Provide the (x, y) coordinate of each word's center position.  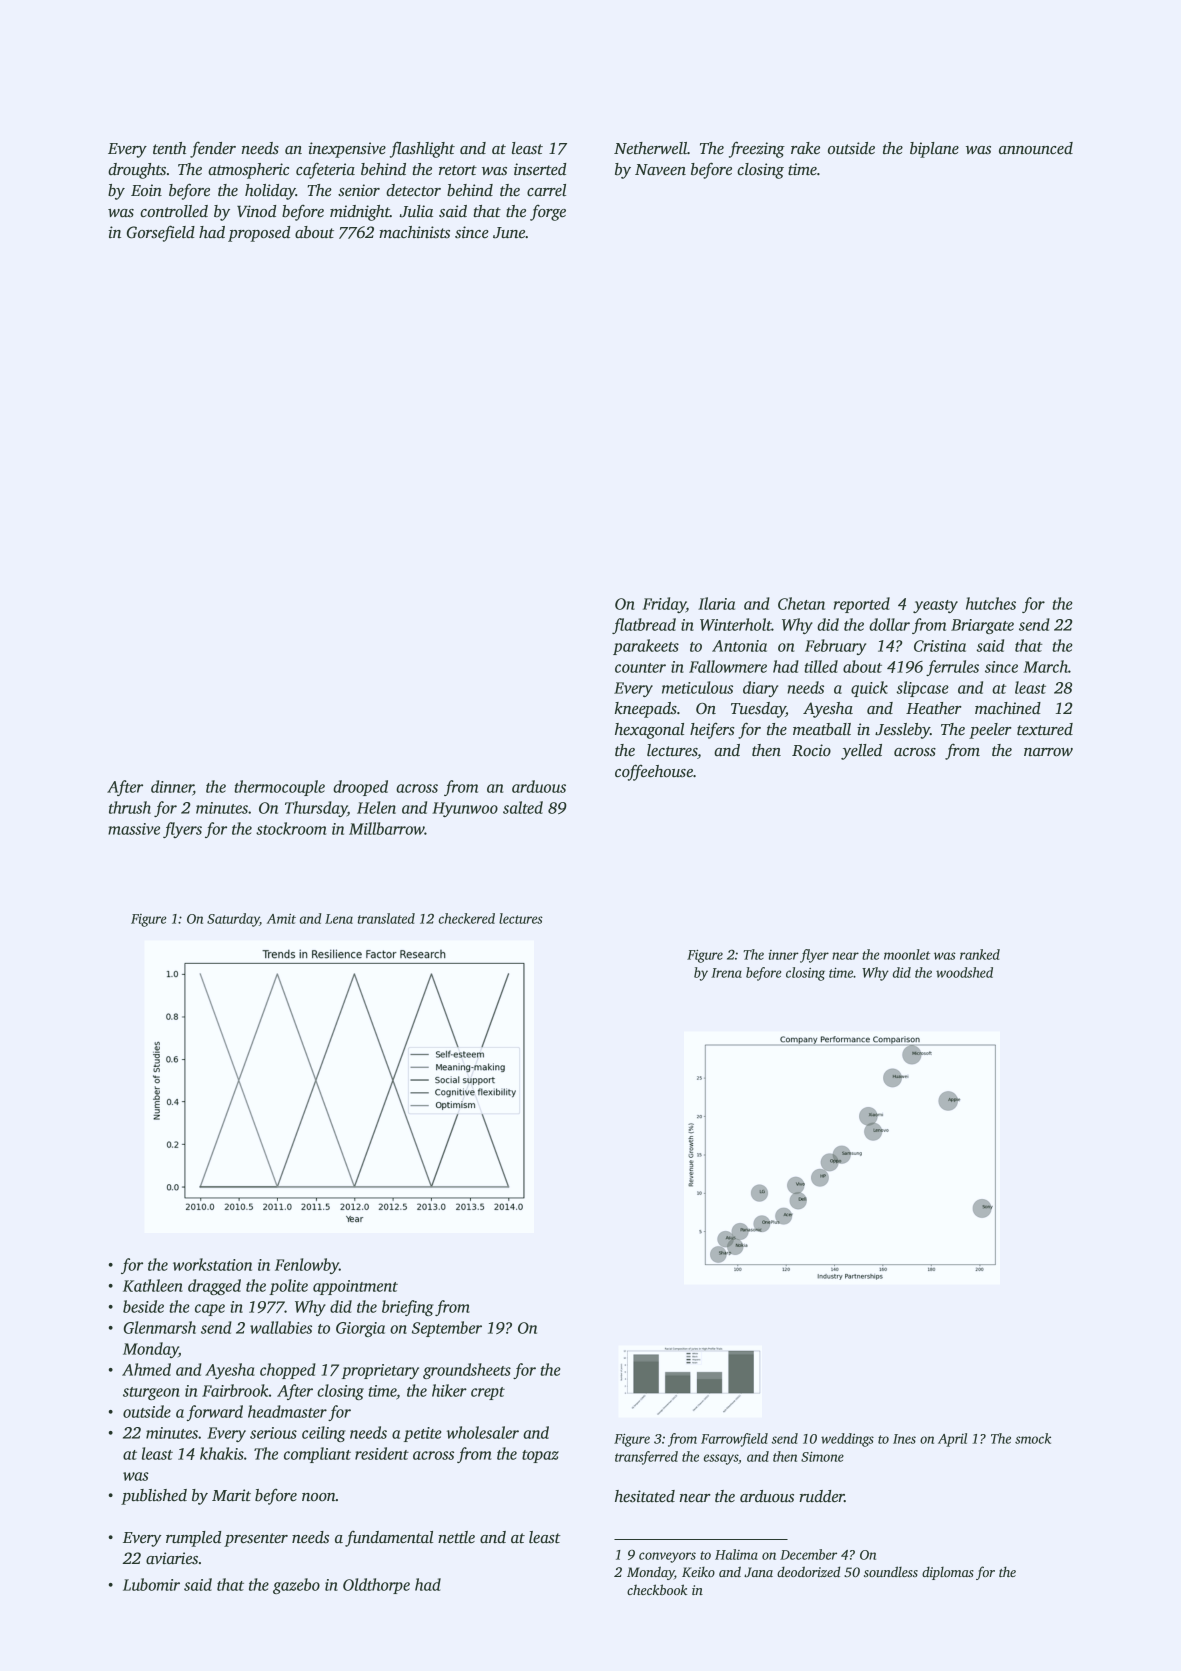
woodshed (964, 972)
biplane (934, 150)
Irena (726, 973)
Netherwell (650, 148)
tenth (169, 148)
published (154, 1497)
